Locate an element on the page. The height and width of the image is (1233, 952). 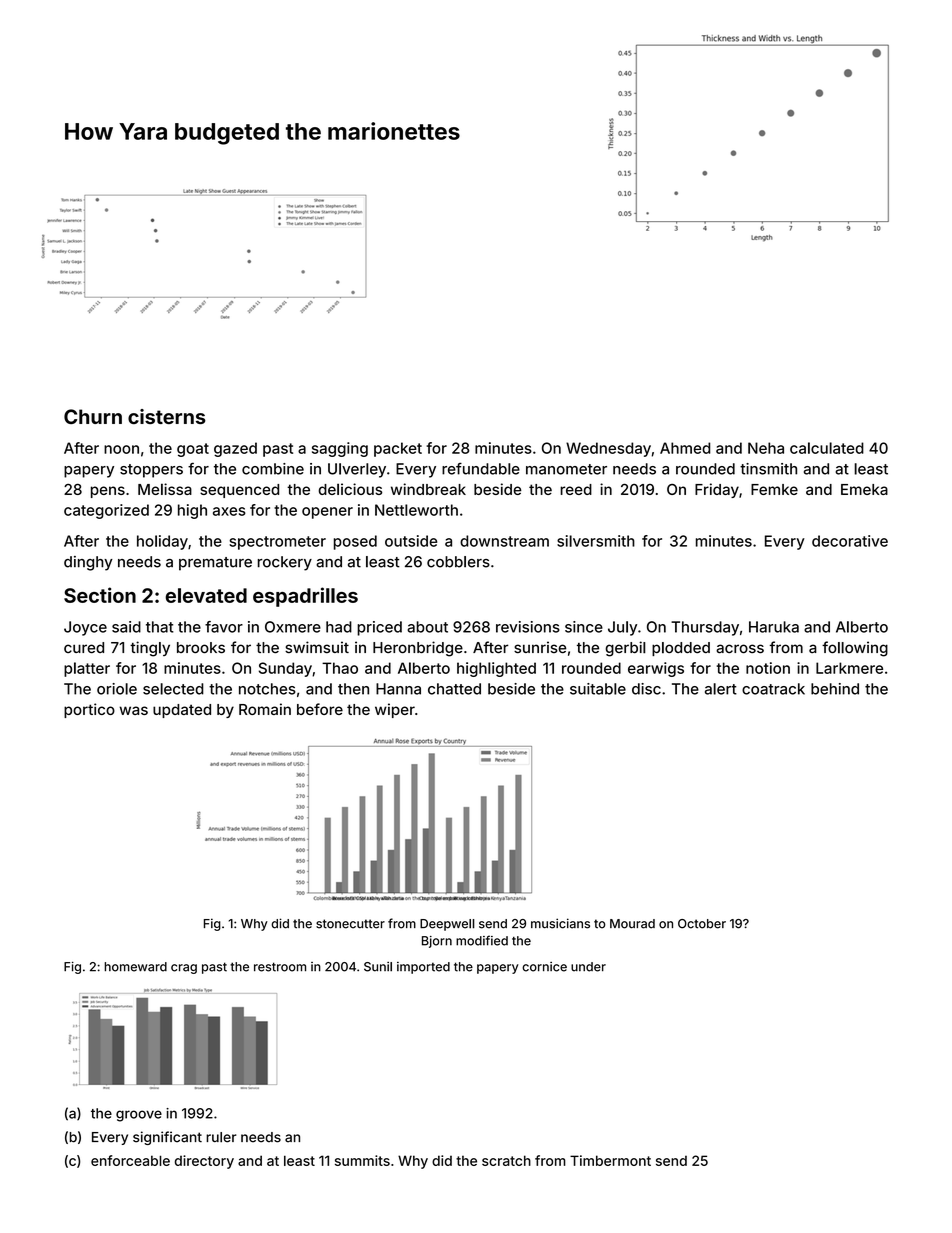
under is located at coordinates (588, 967).
